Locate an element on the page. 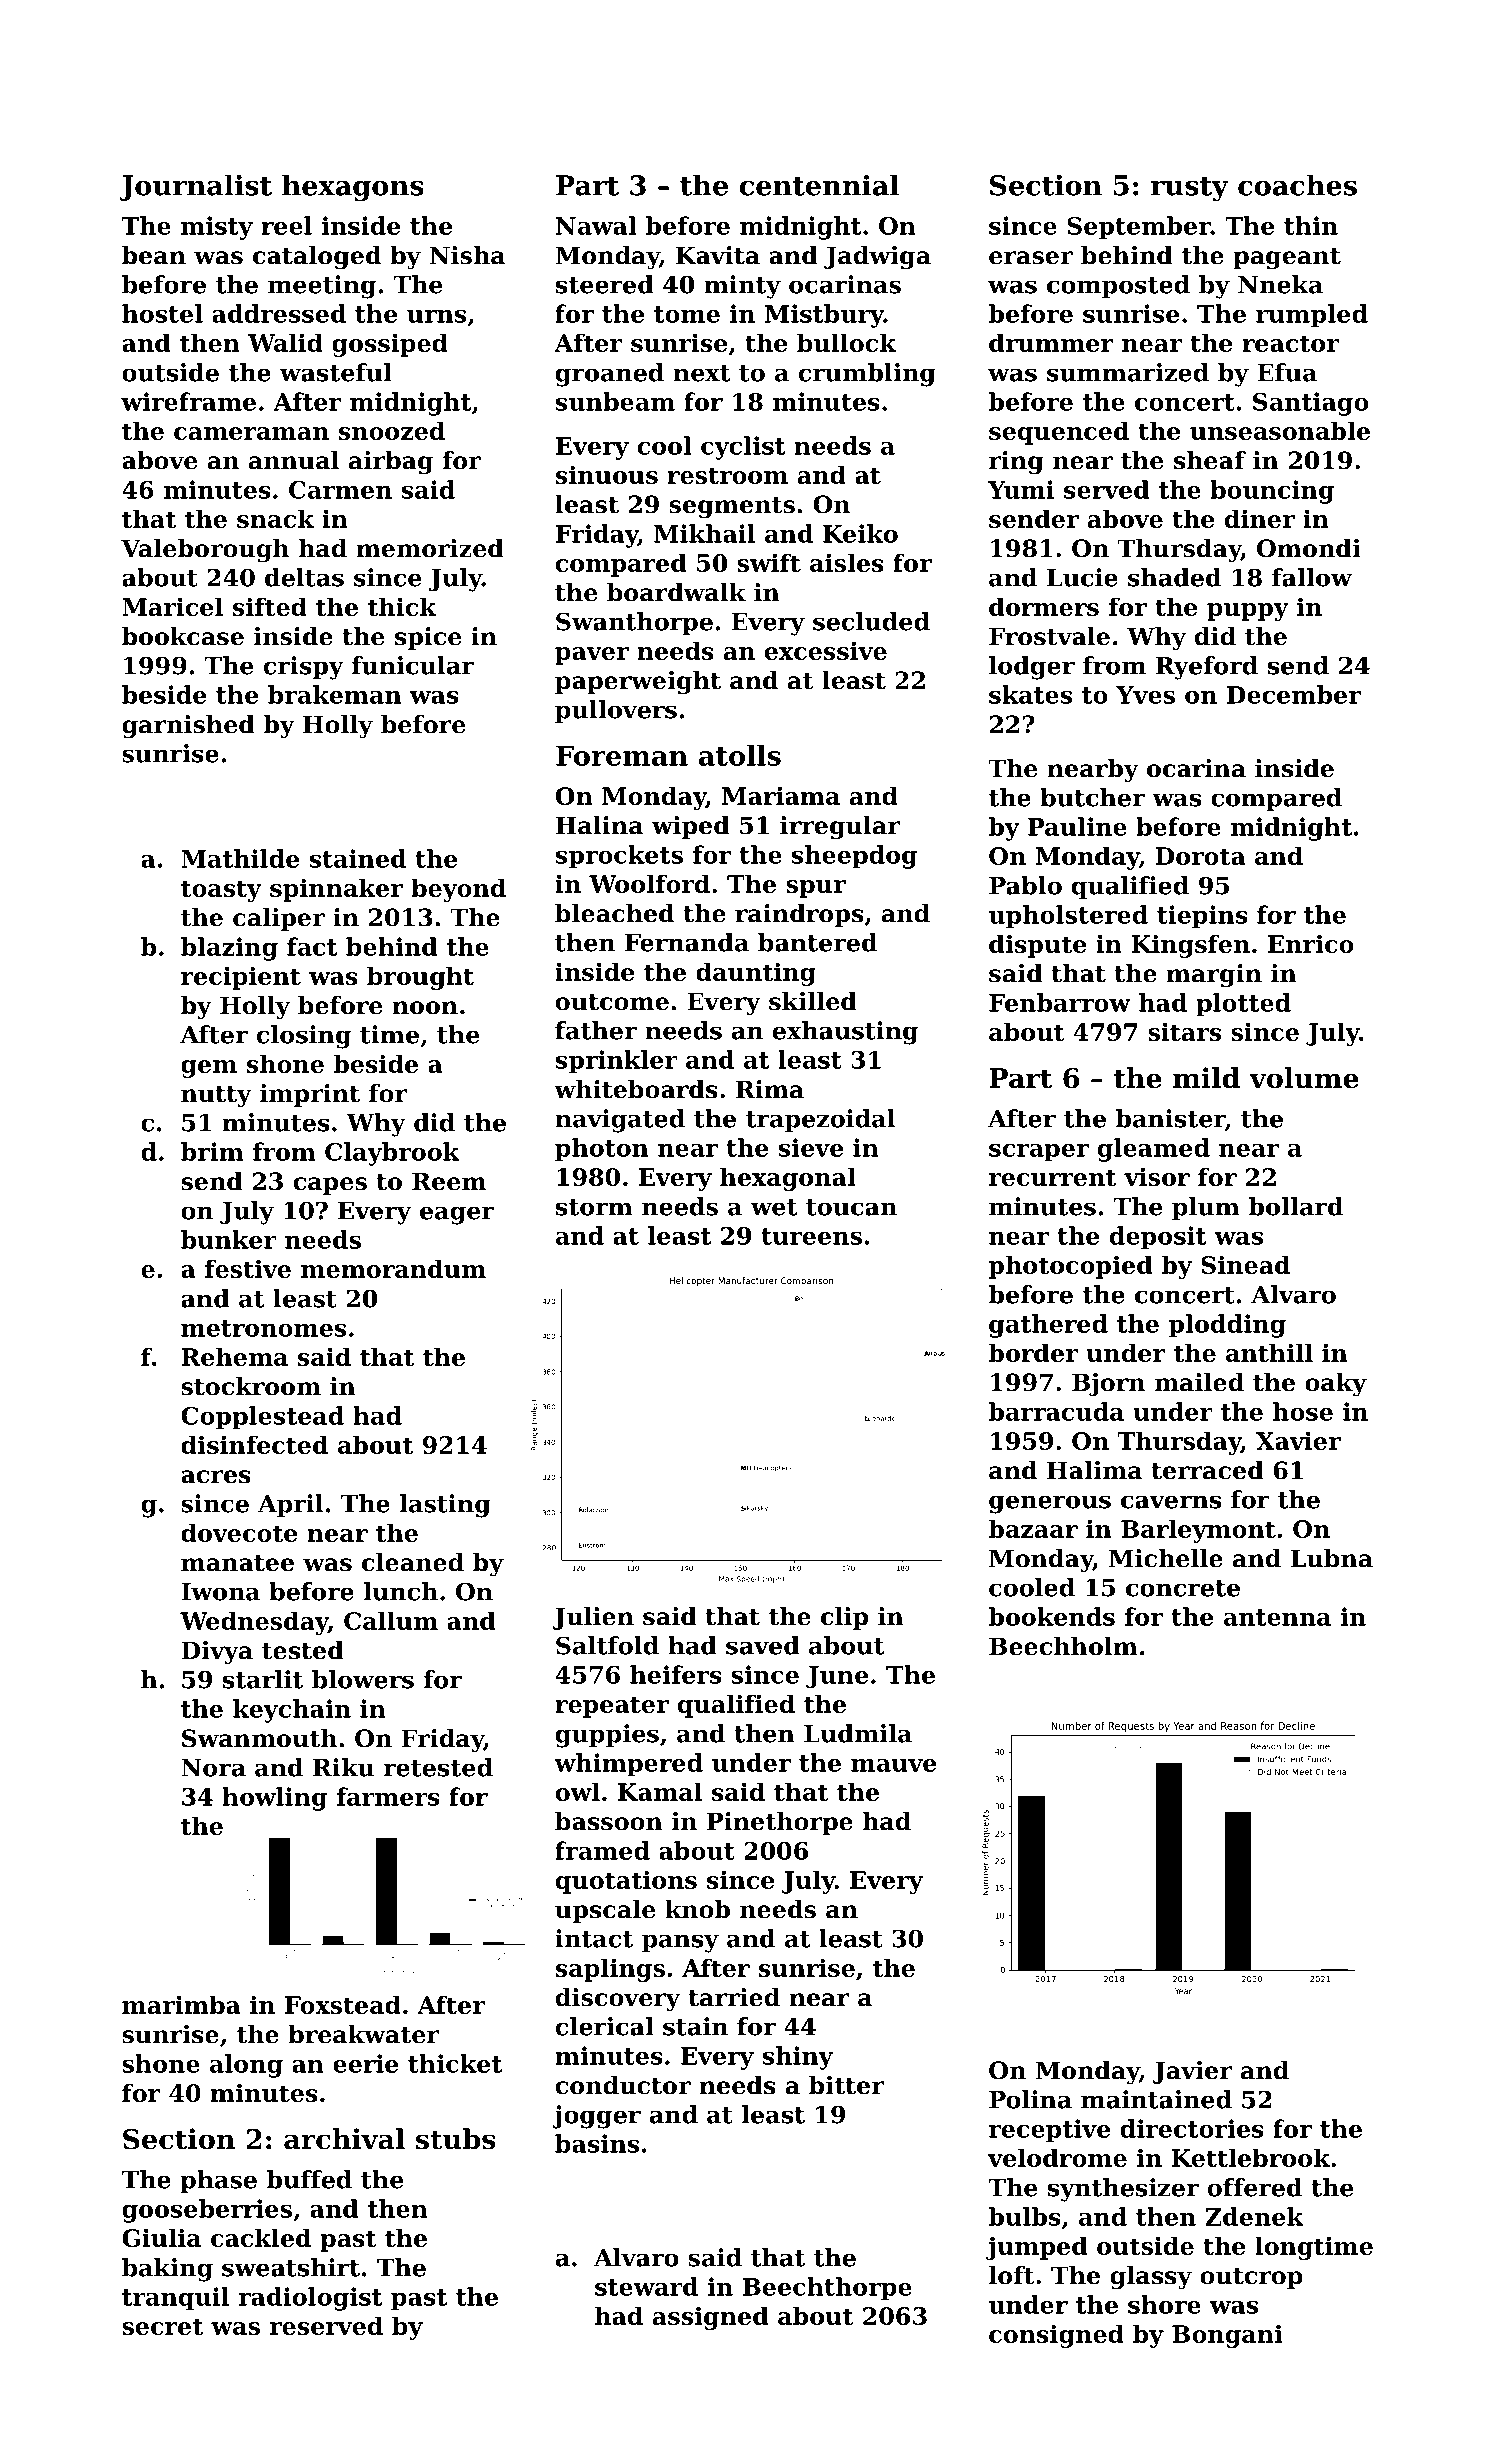 The image size is (1496, 2464). memorized is located at coordinates (430, 548).
